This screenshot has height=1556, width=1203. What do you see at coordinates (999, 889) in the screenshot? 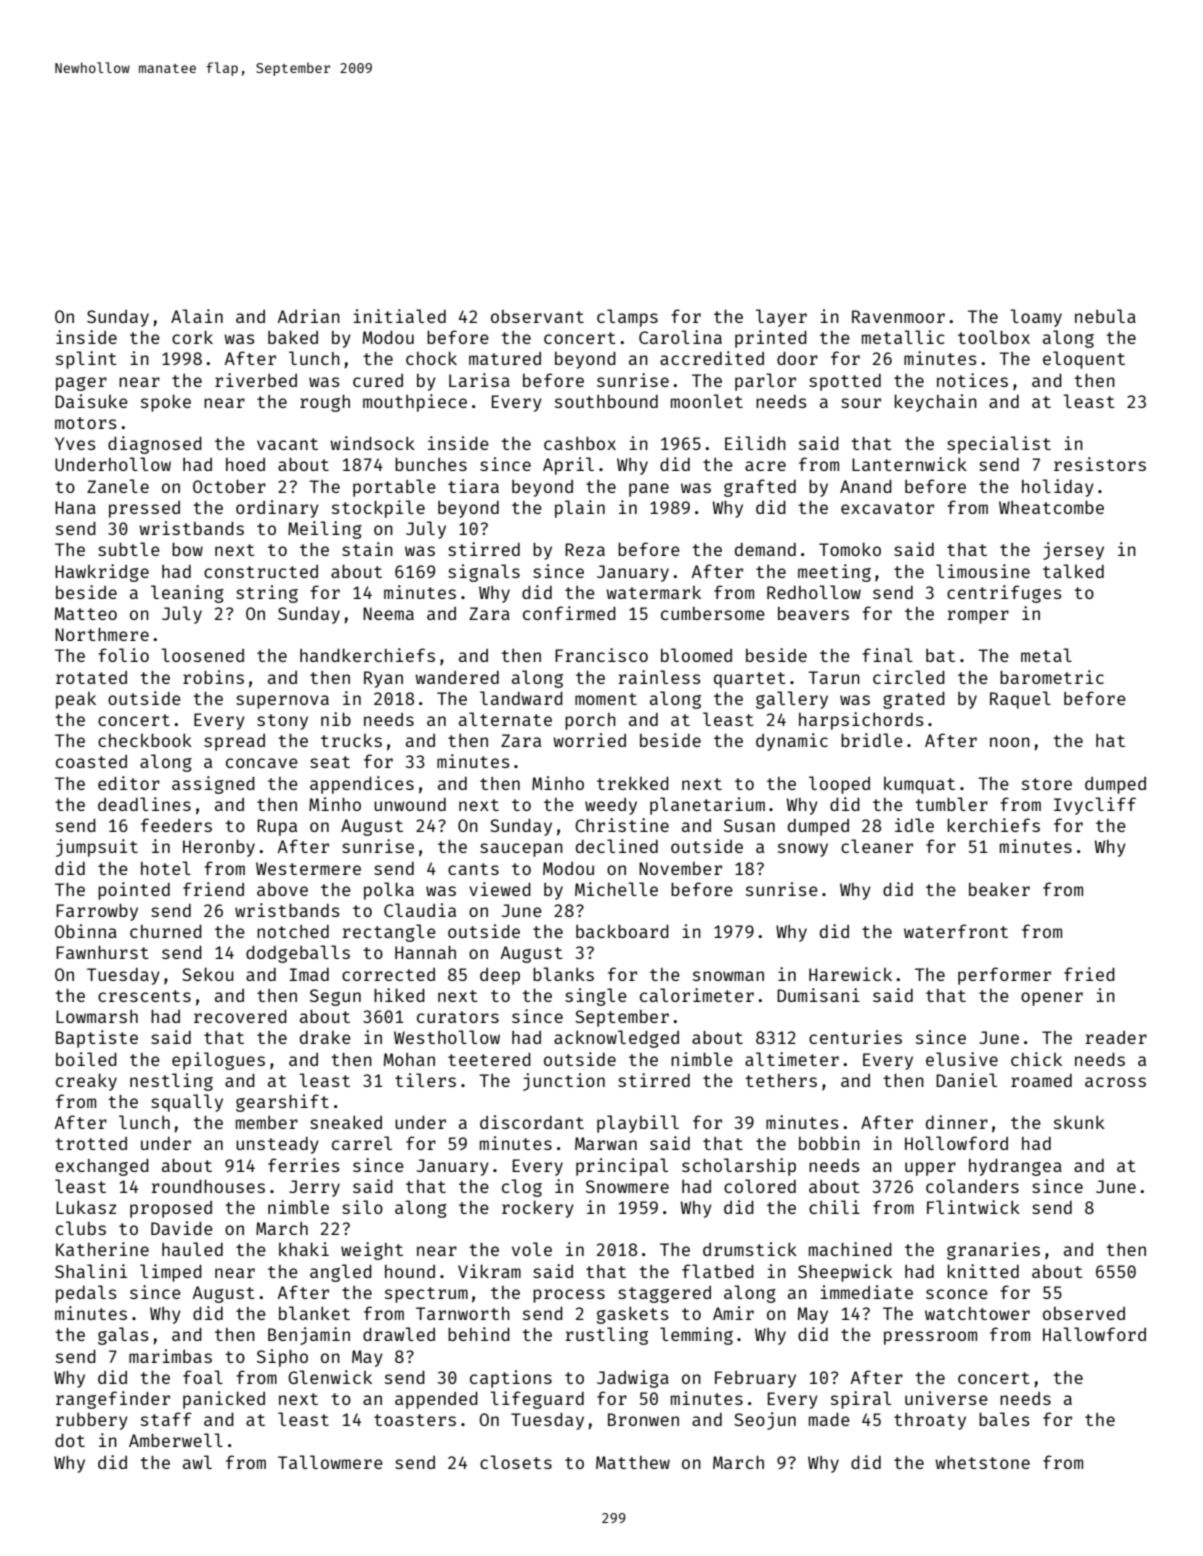
I see `beaker` at bounding box center [999, 889].
